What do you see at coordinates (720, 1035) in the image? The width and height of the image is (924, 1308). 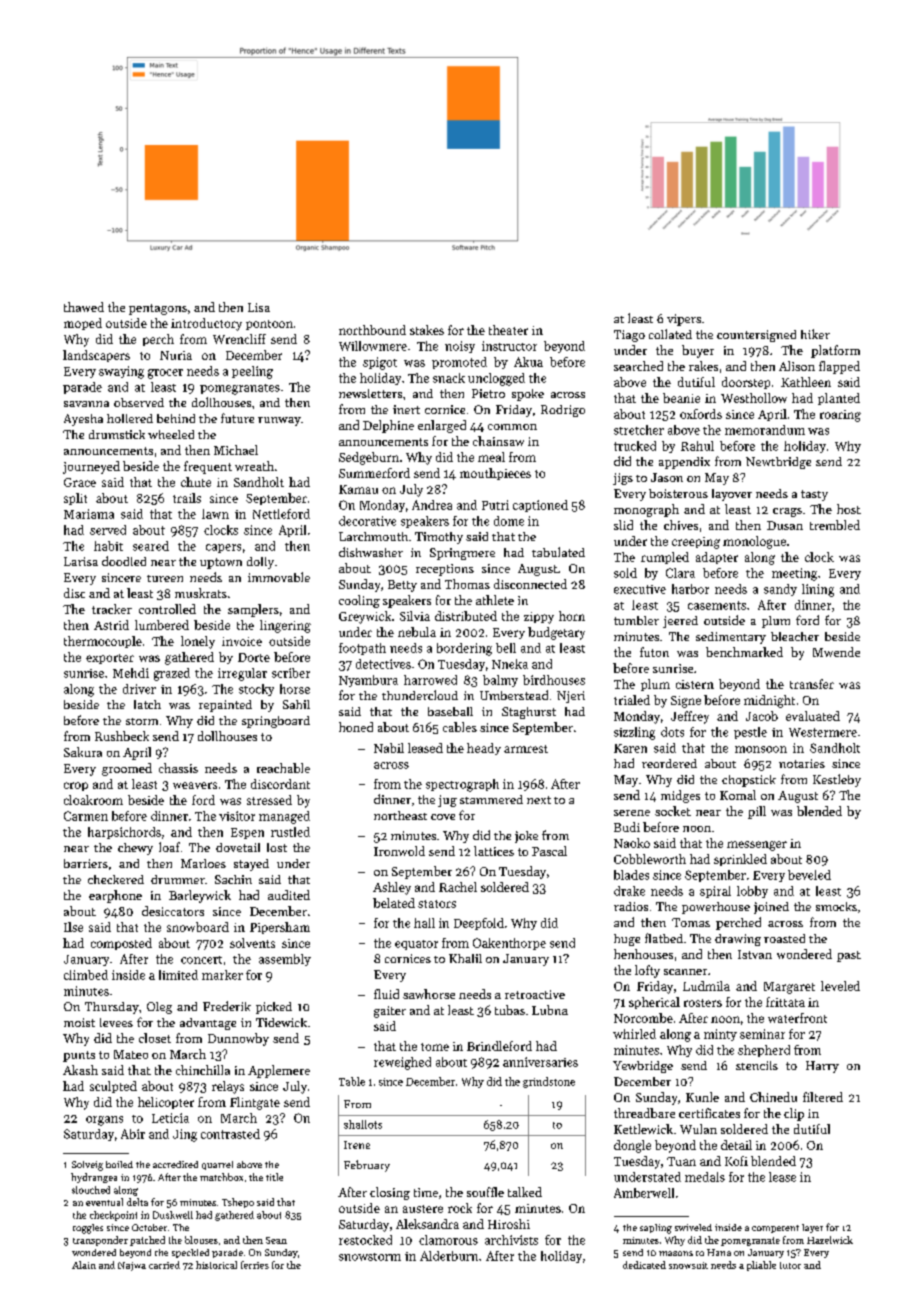 I see `minty` at bounding box center [720, 1035].
